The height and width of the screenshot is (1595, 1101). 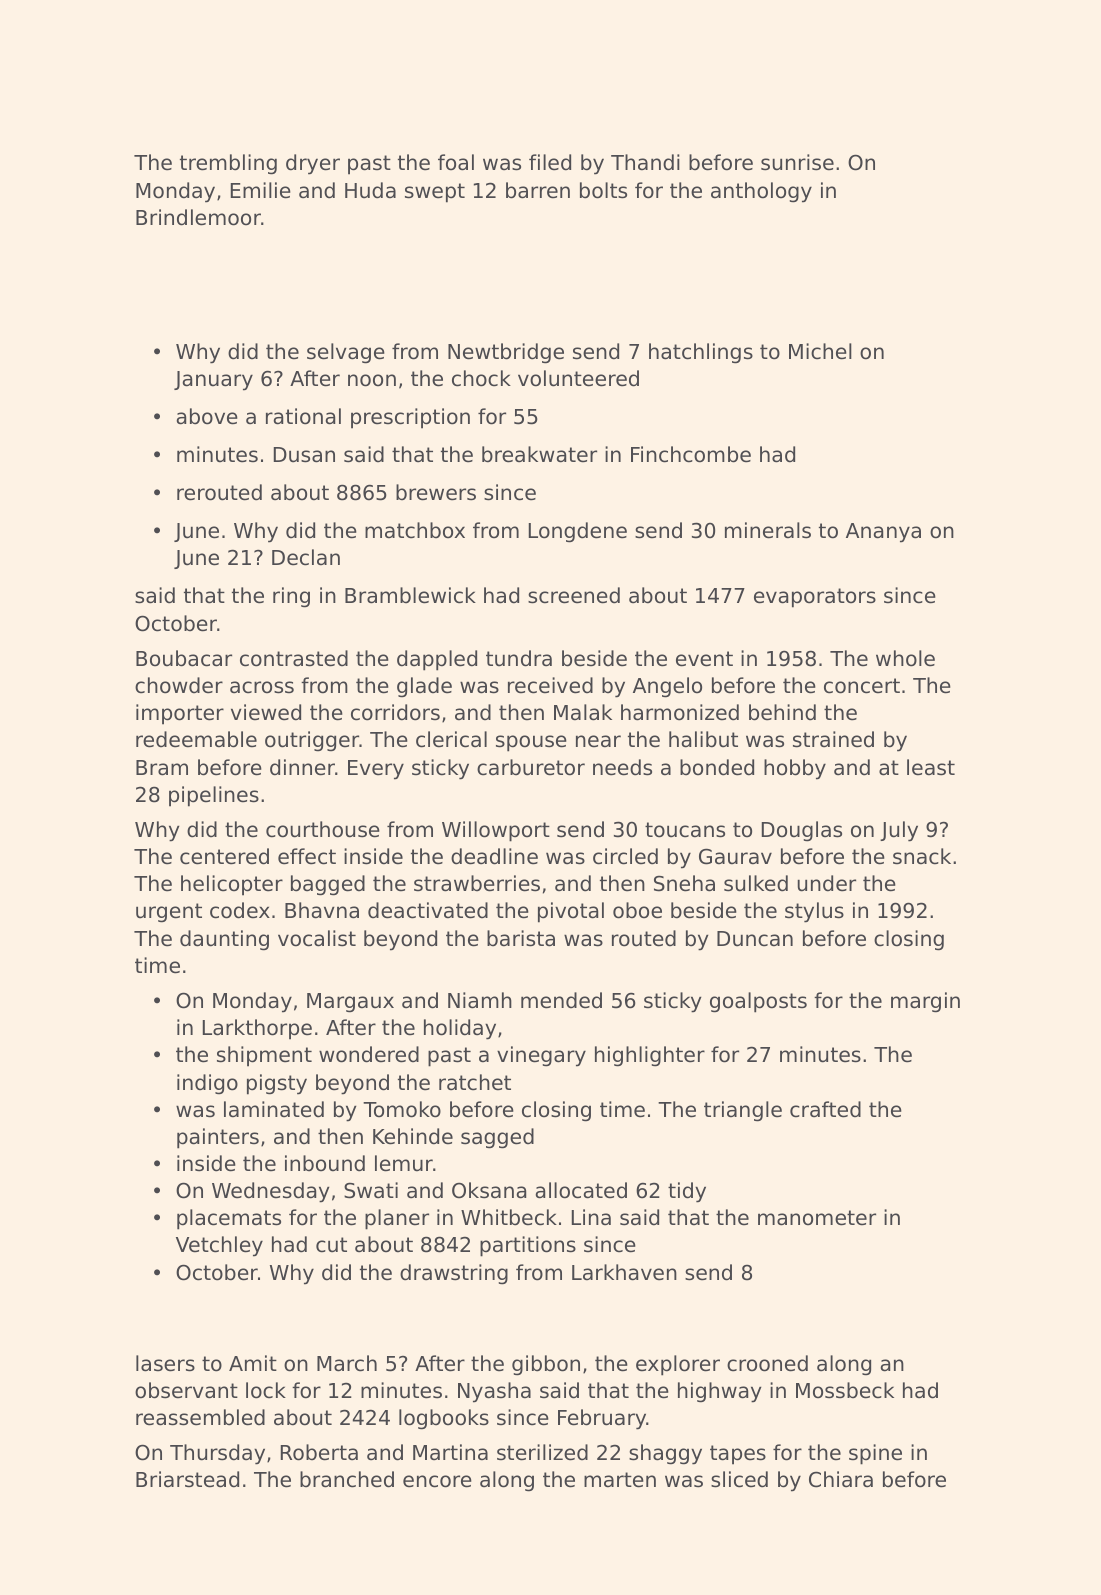 What do you see at coordinates (883, 533) in the screenshot?
I see `Ananya` at bounding box center [883, 533].
